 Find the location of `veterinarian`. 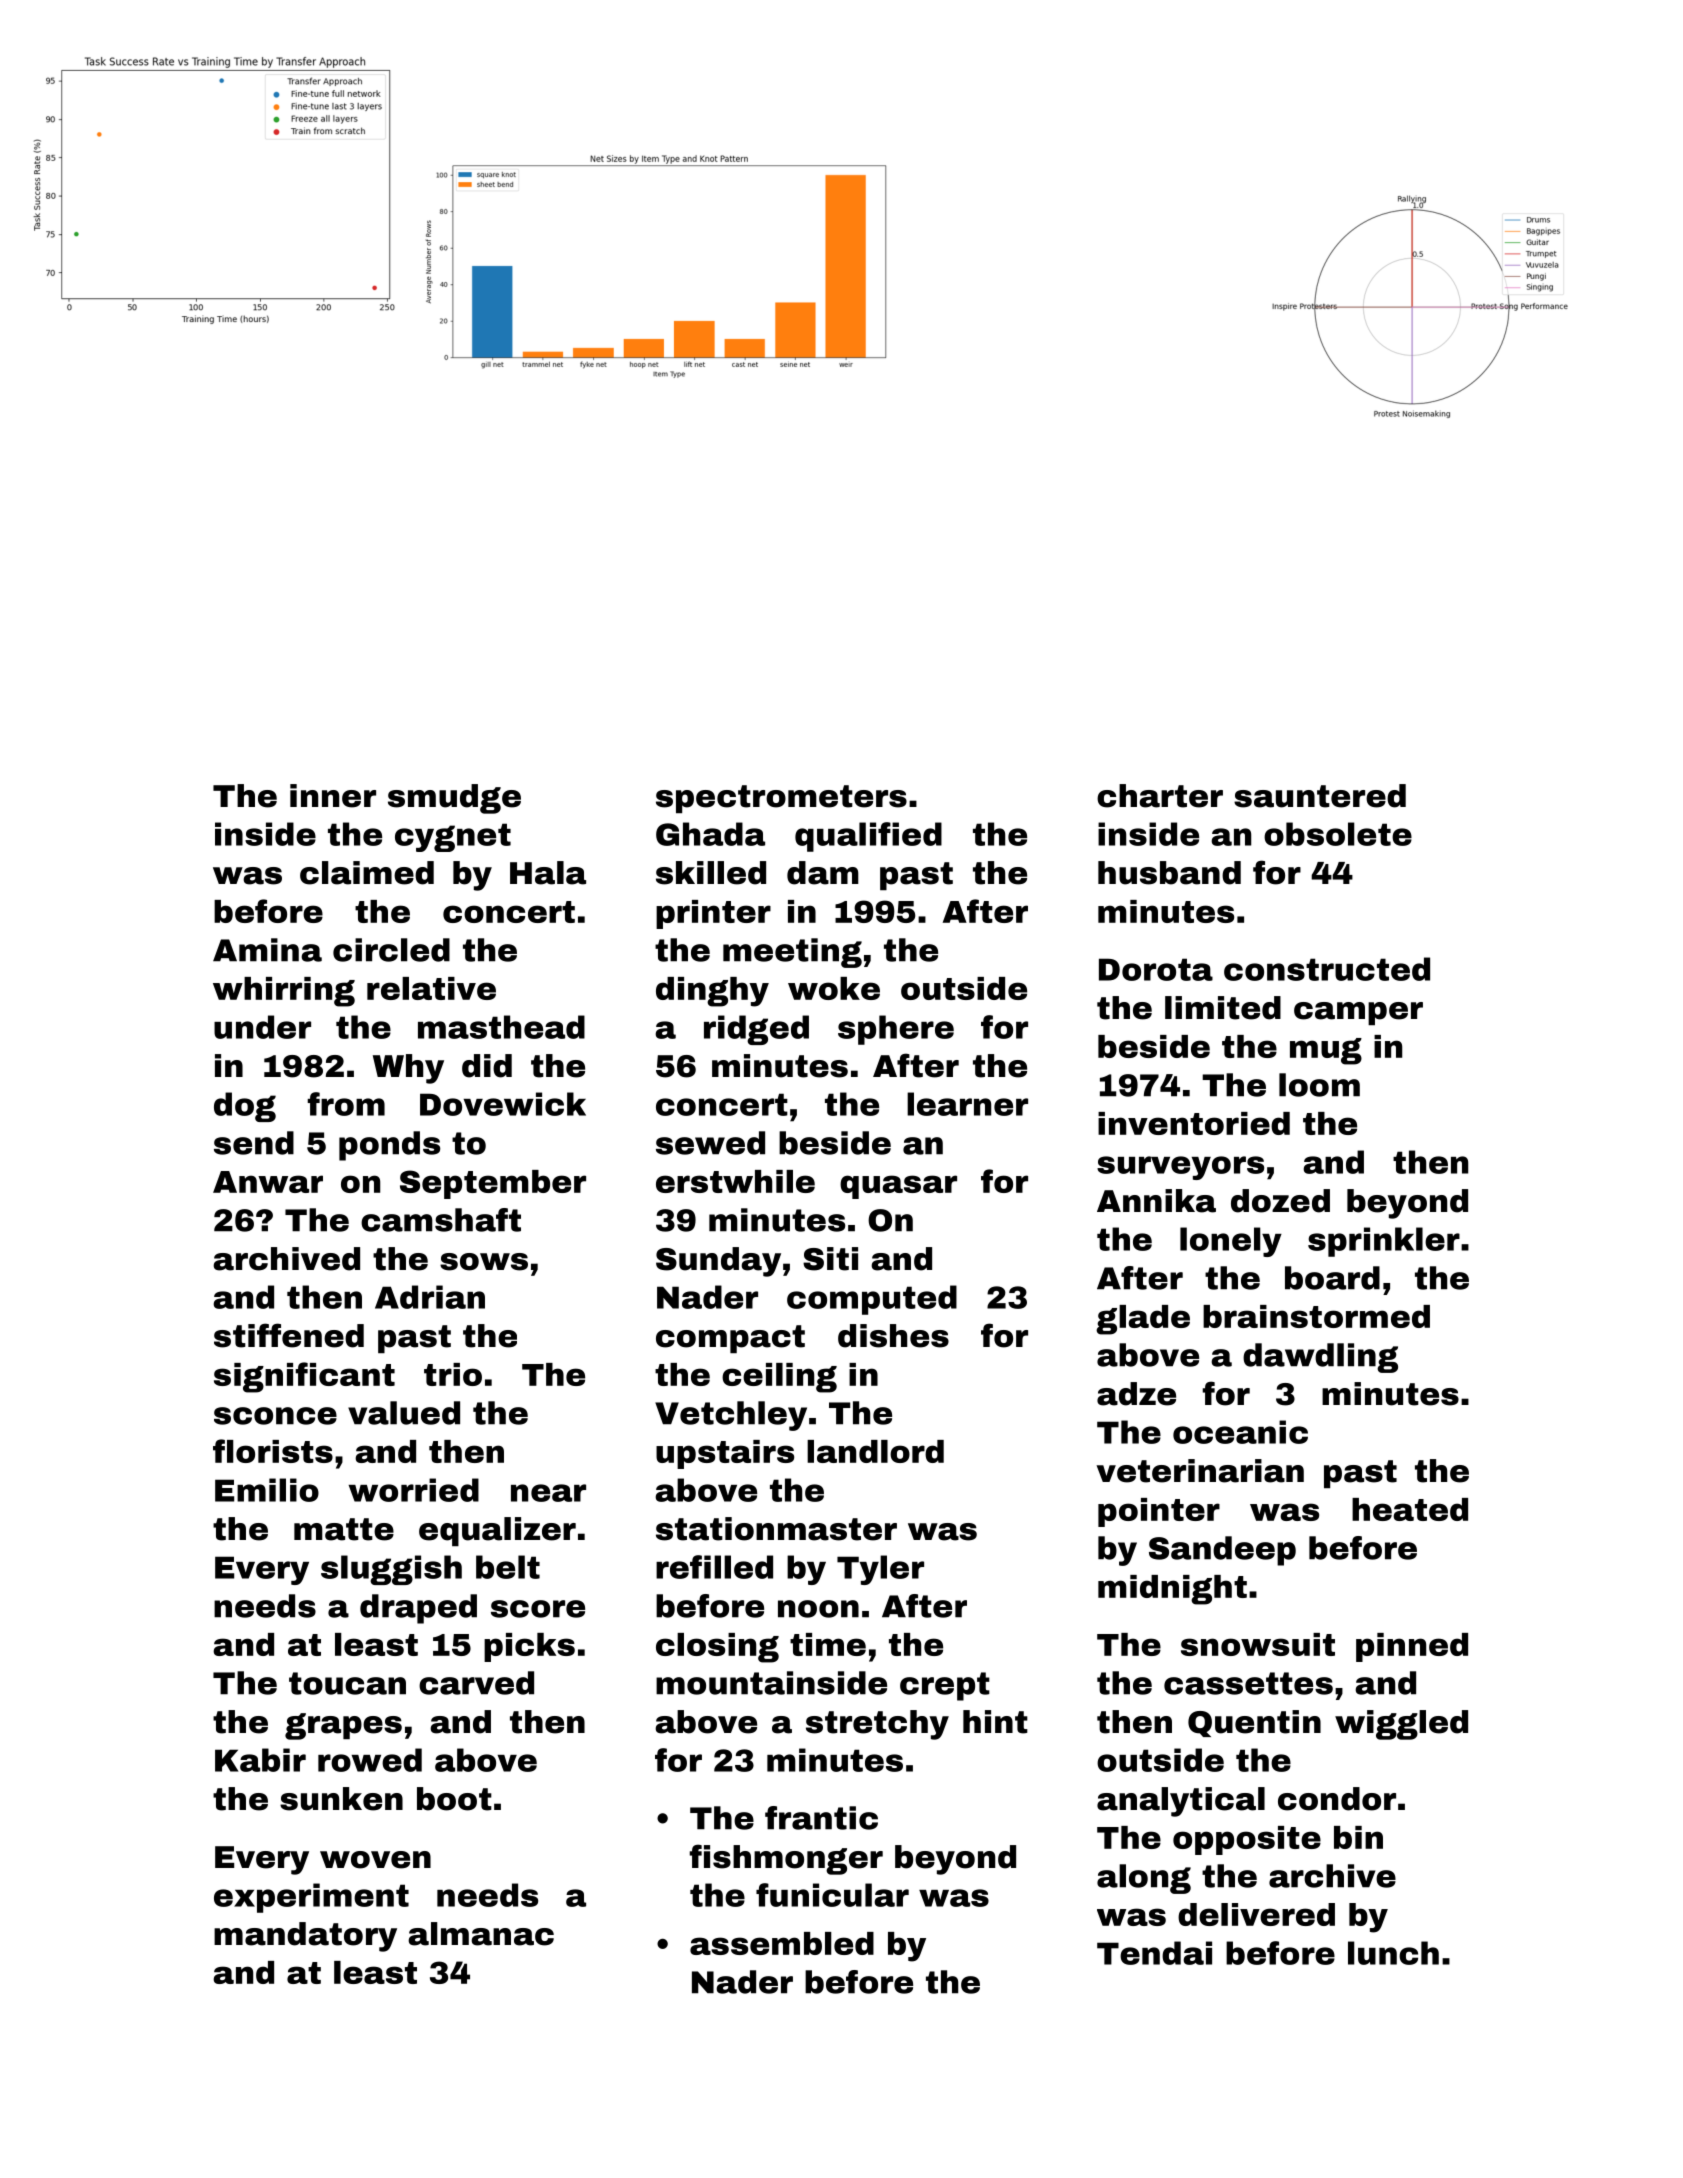

veterinarian is located at coordinates (1200, 1471).
